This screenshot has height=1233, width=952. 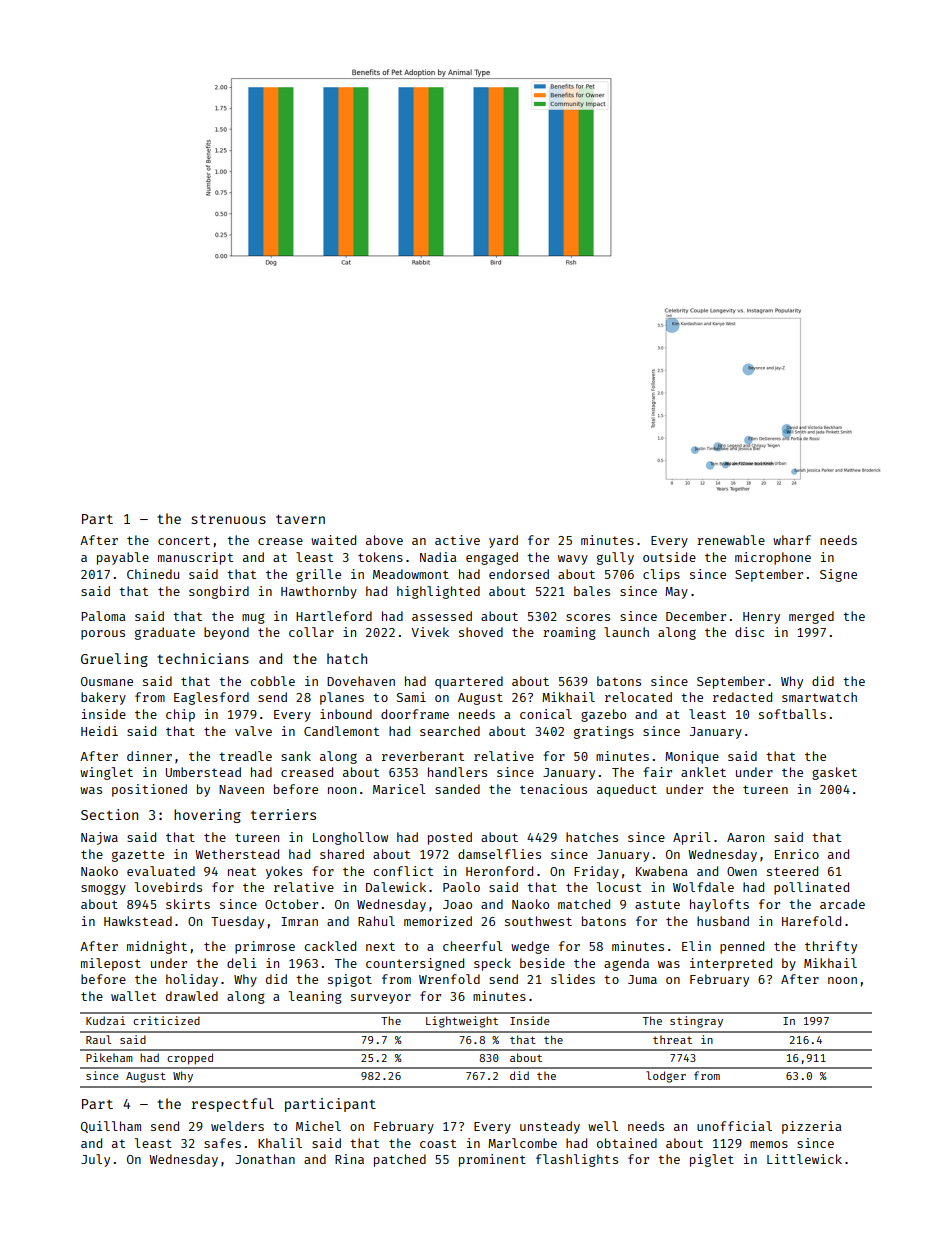 I want to click on tavern, so click(x=300, y=519).
